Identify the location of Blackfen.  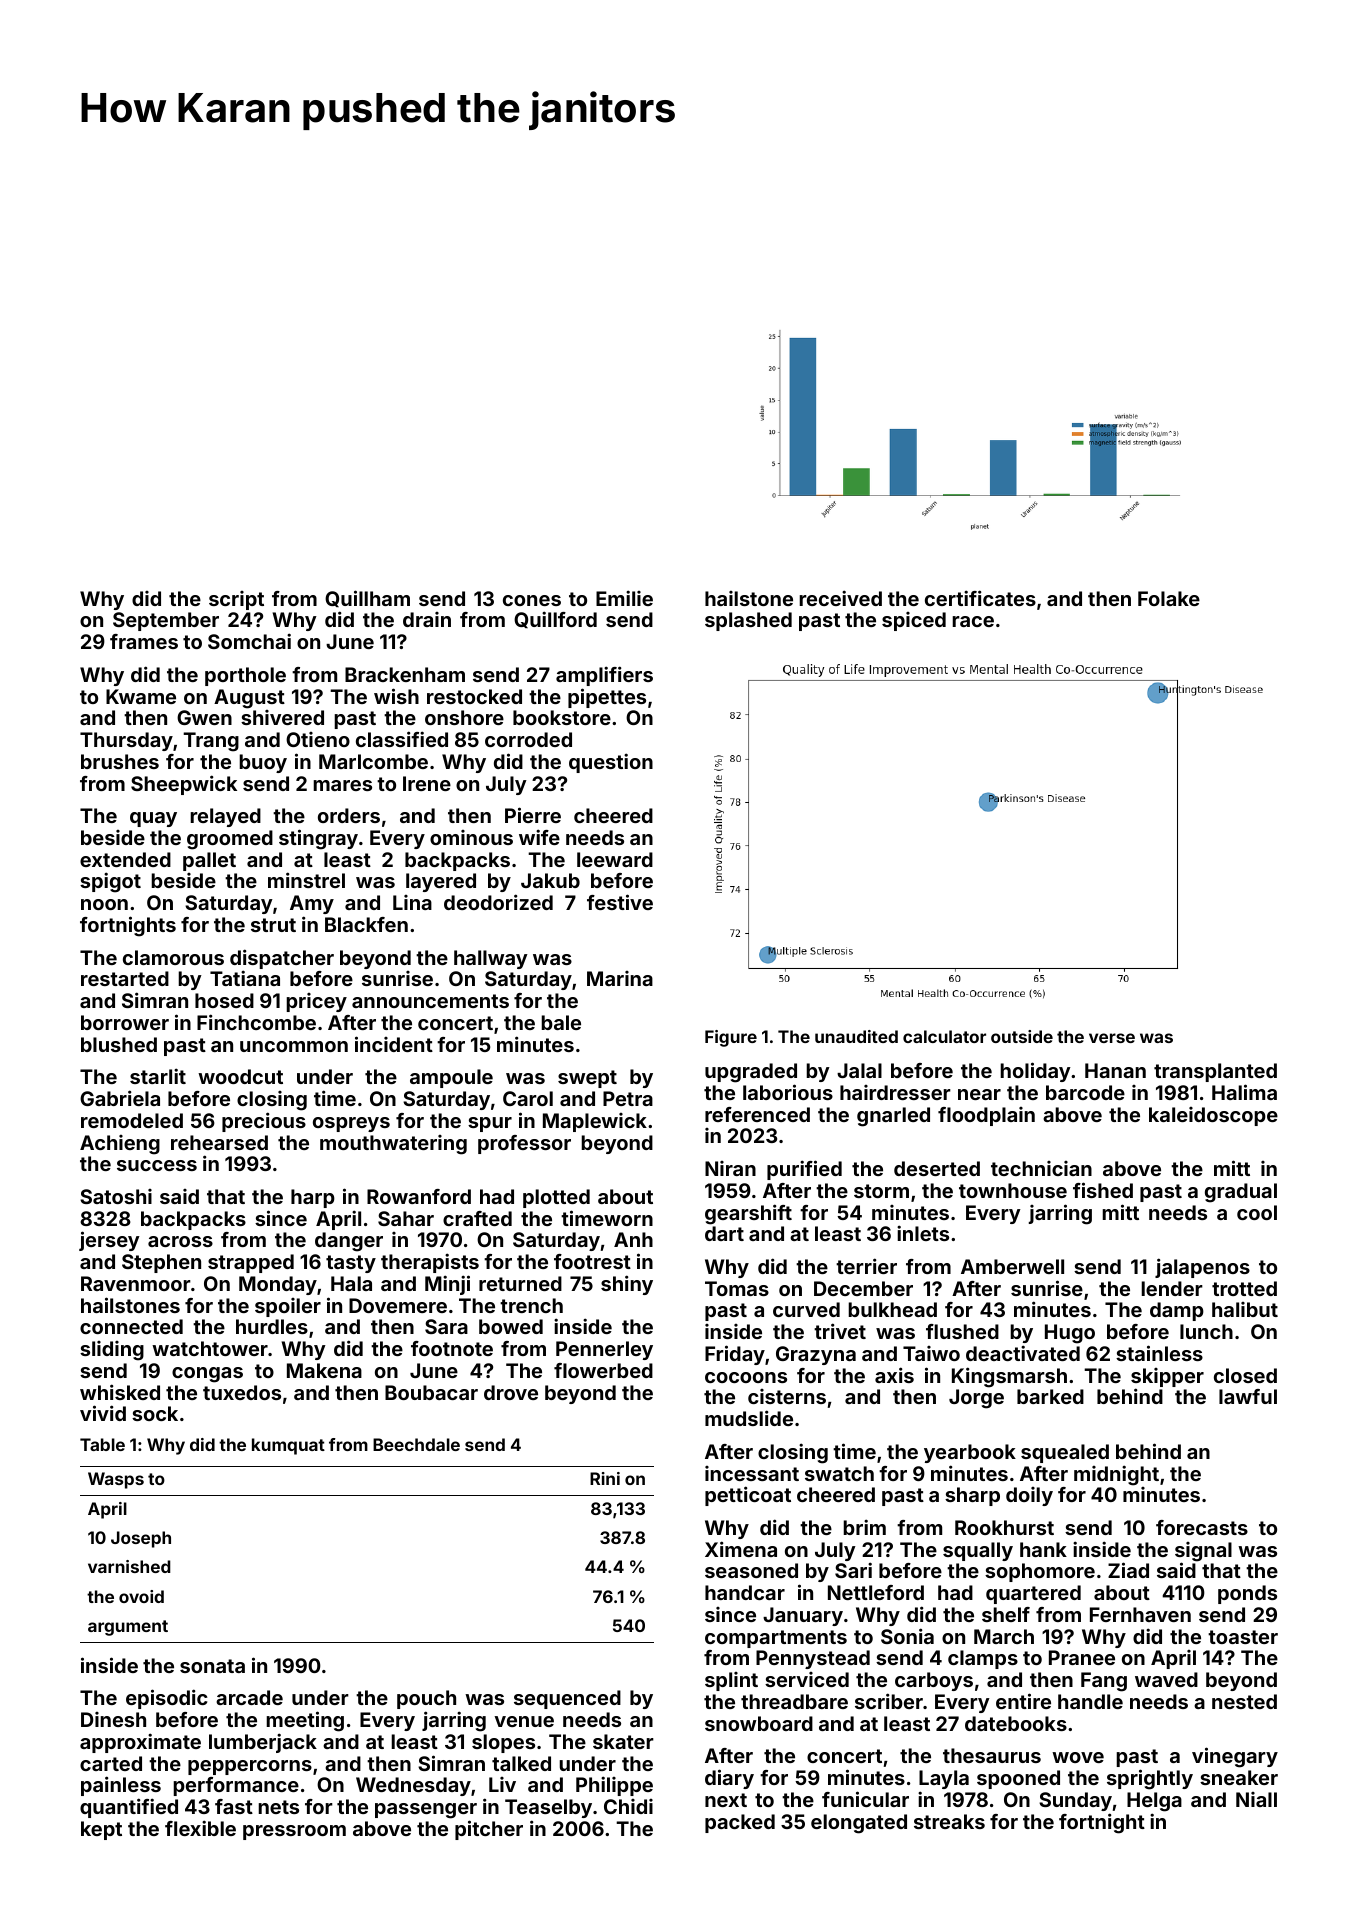
(366, 924).
